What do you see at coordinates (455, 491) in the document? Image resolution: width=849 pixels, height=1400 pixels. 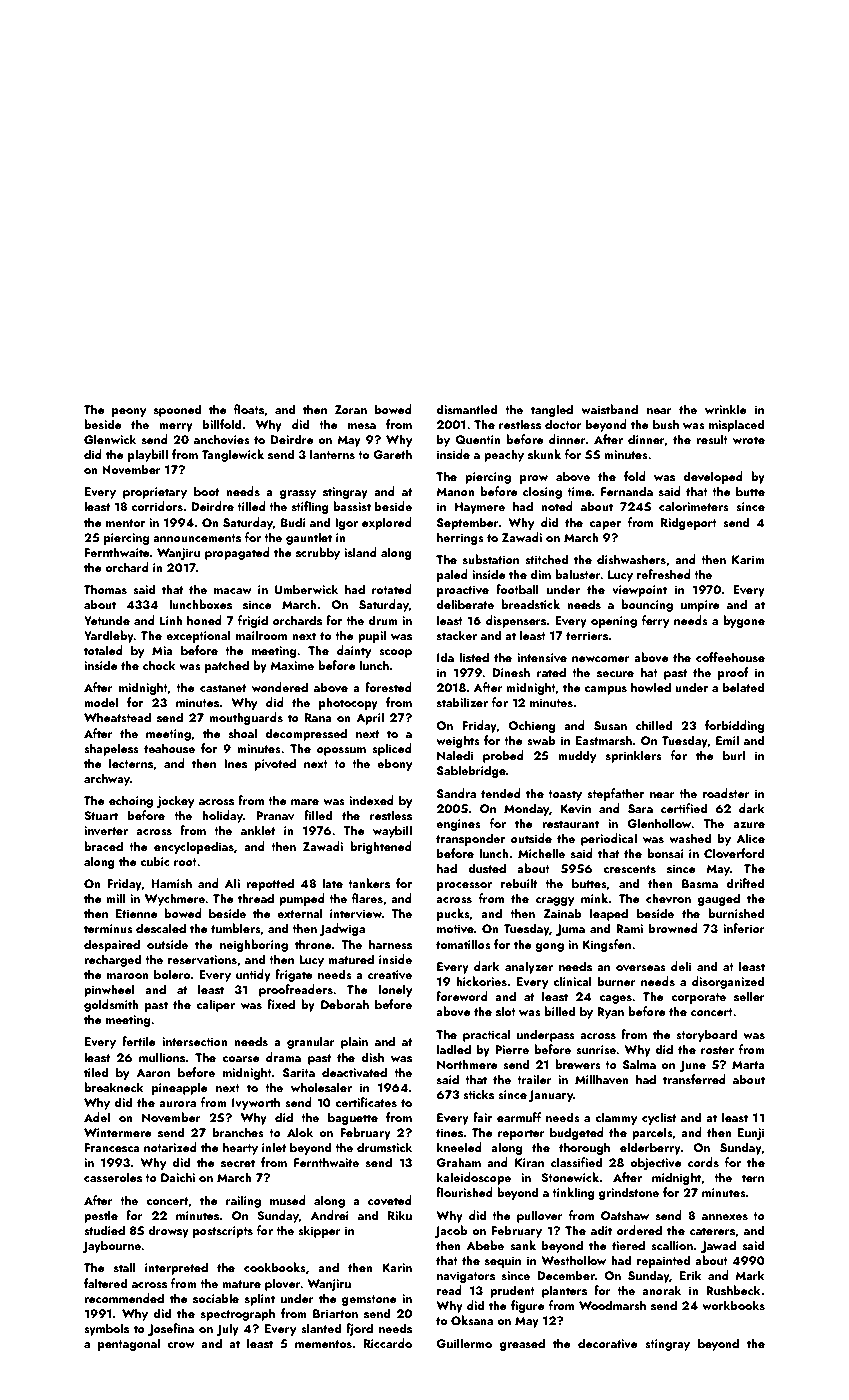 I see `Manon` at bounding box center [455, 491].
